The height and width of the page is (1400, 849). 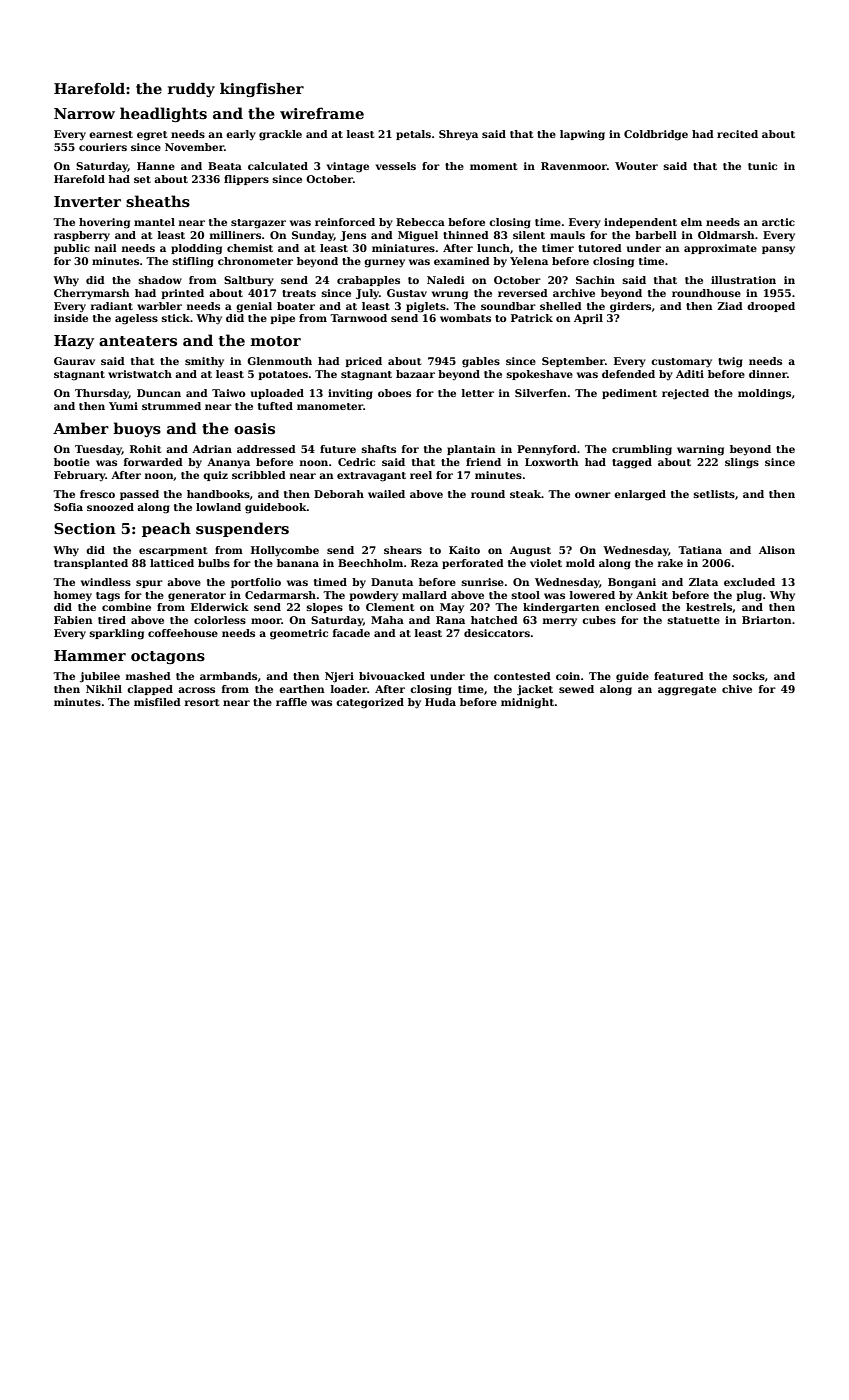 I want to click on independent, so click(x=640, y=223).
